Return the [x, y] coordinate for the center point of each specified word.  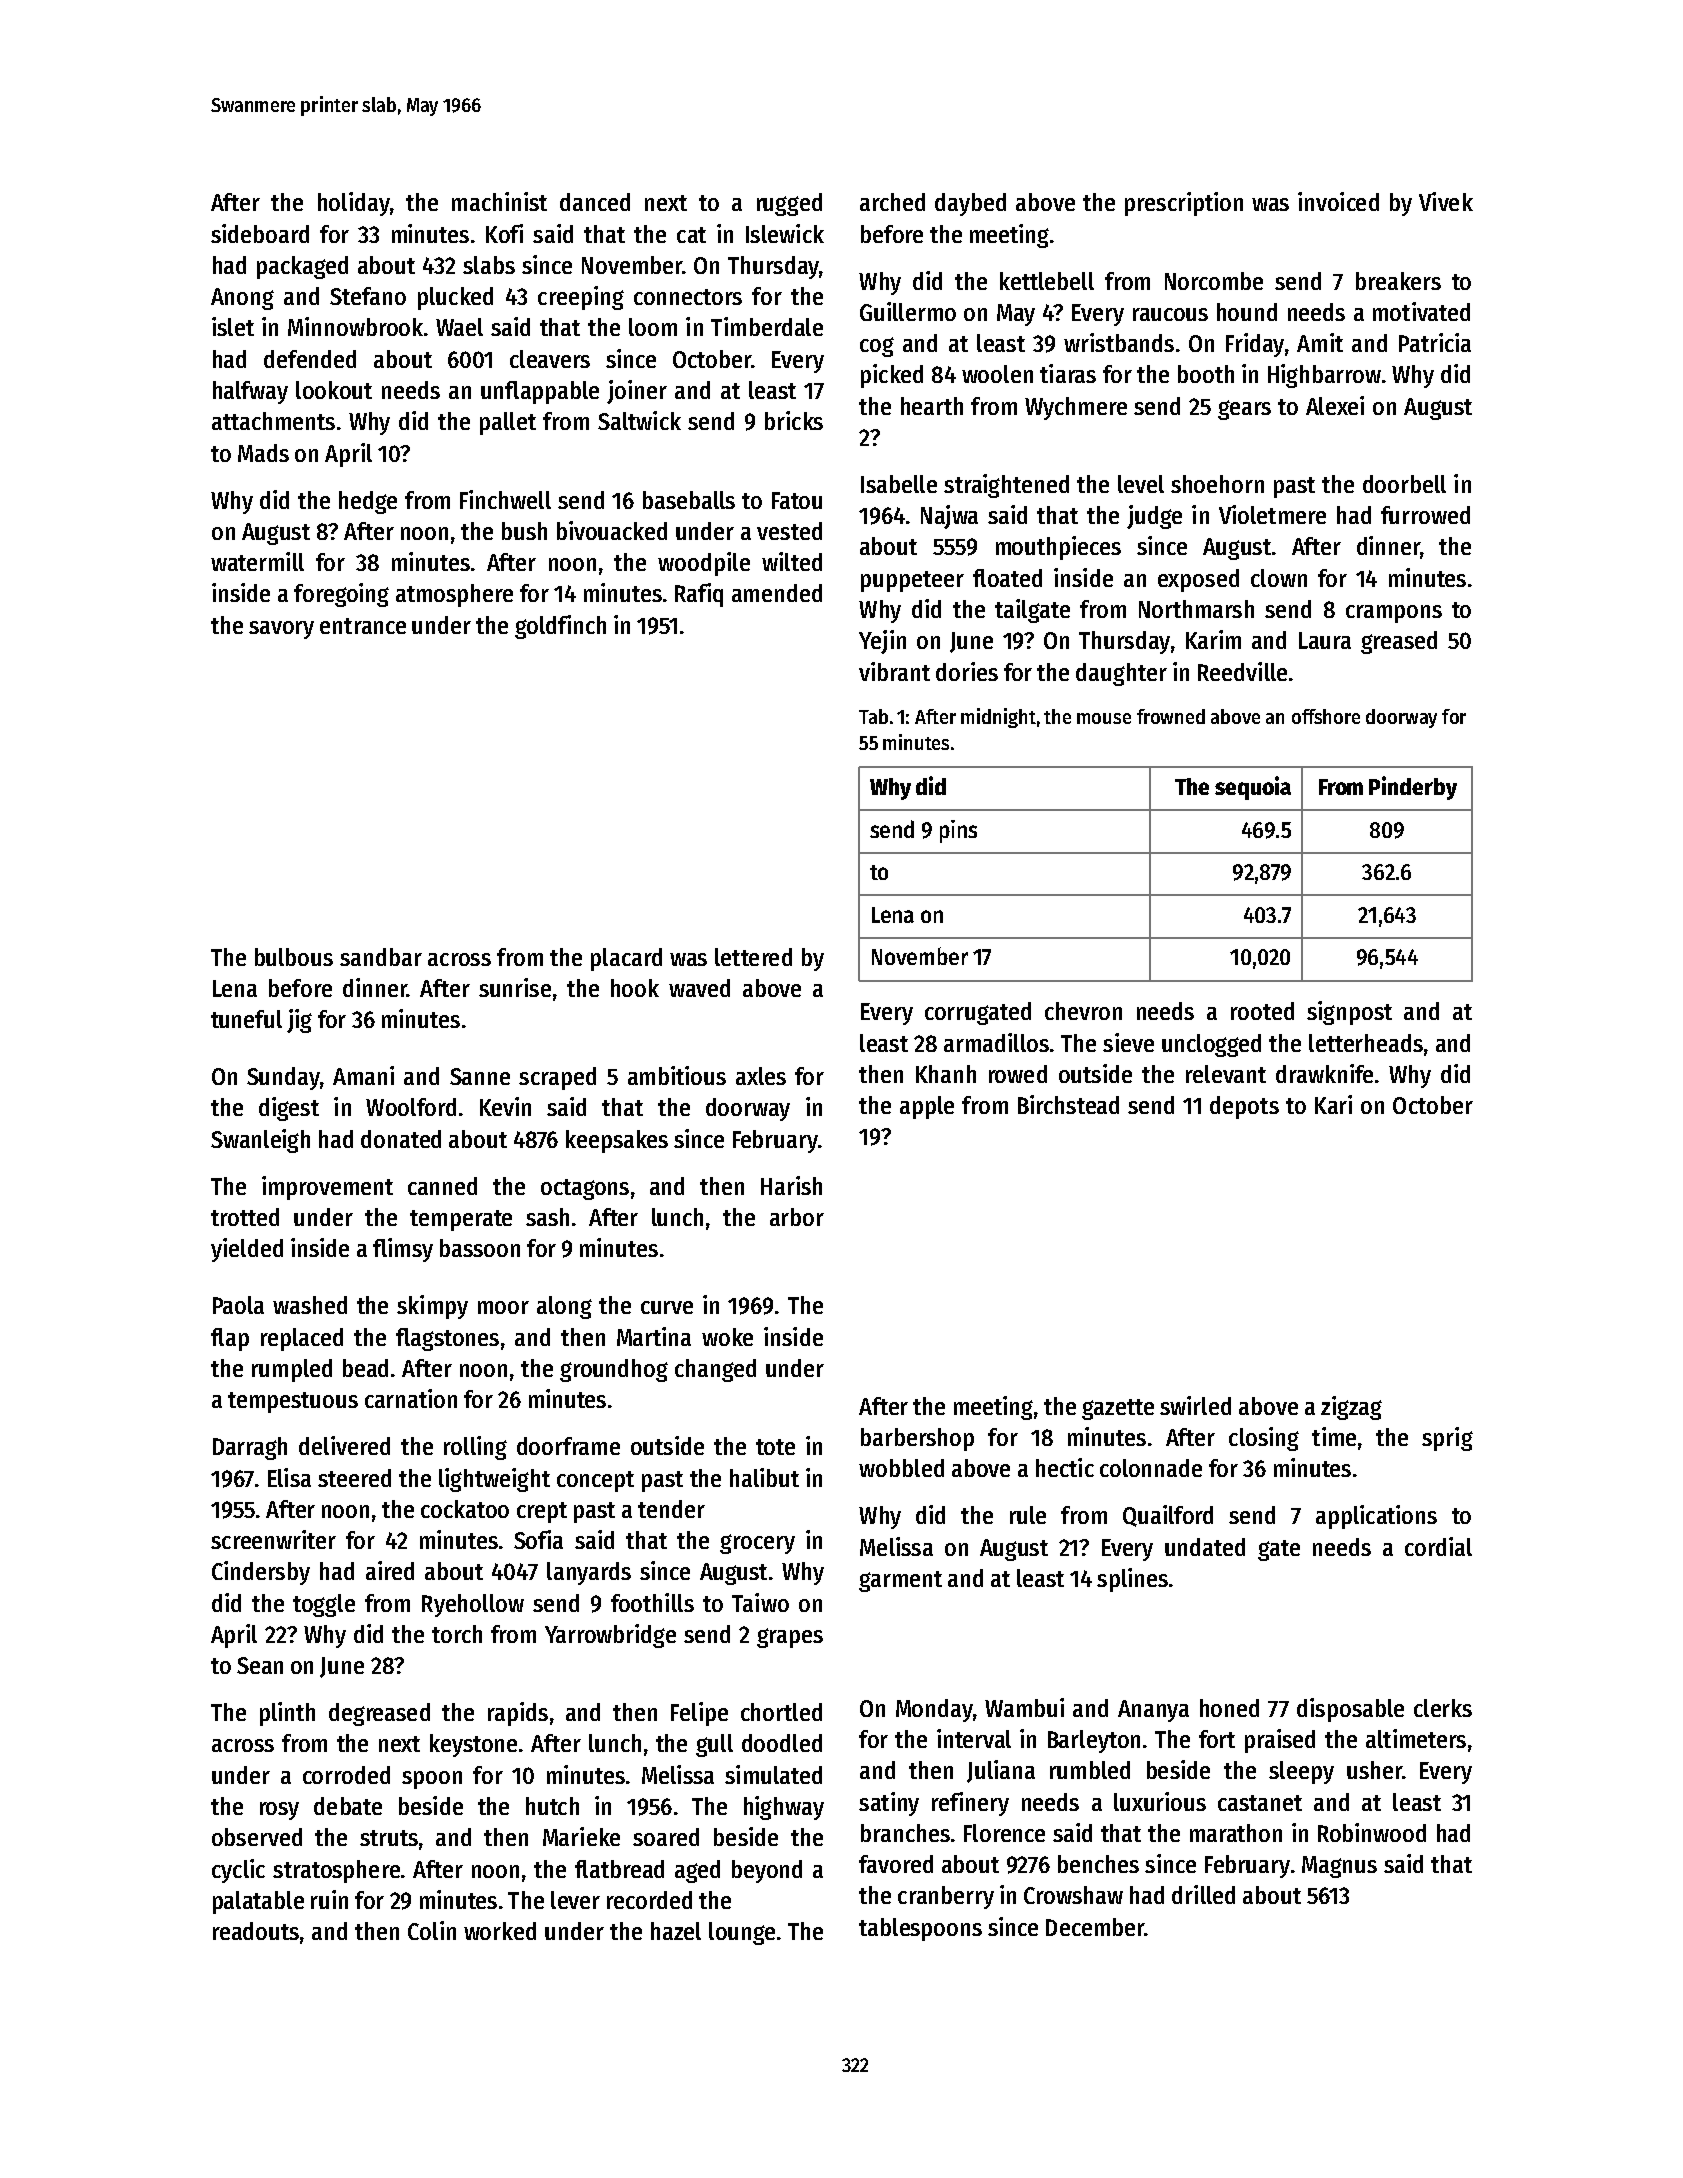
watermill [257, 561]
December [1095, 1927]
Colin [432, 1930]
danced [595, 202]
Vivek [1446, 201]
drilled [1203, 1894]
